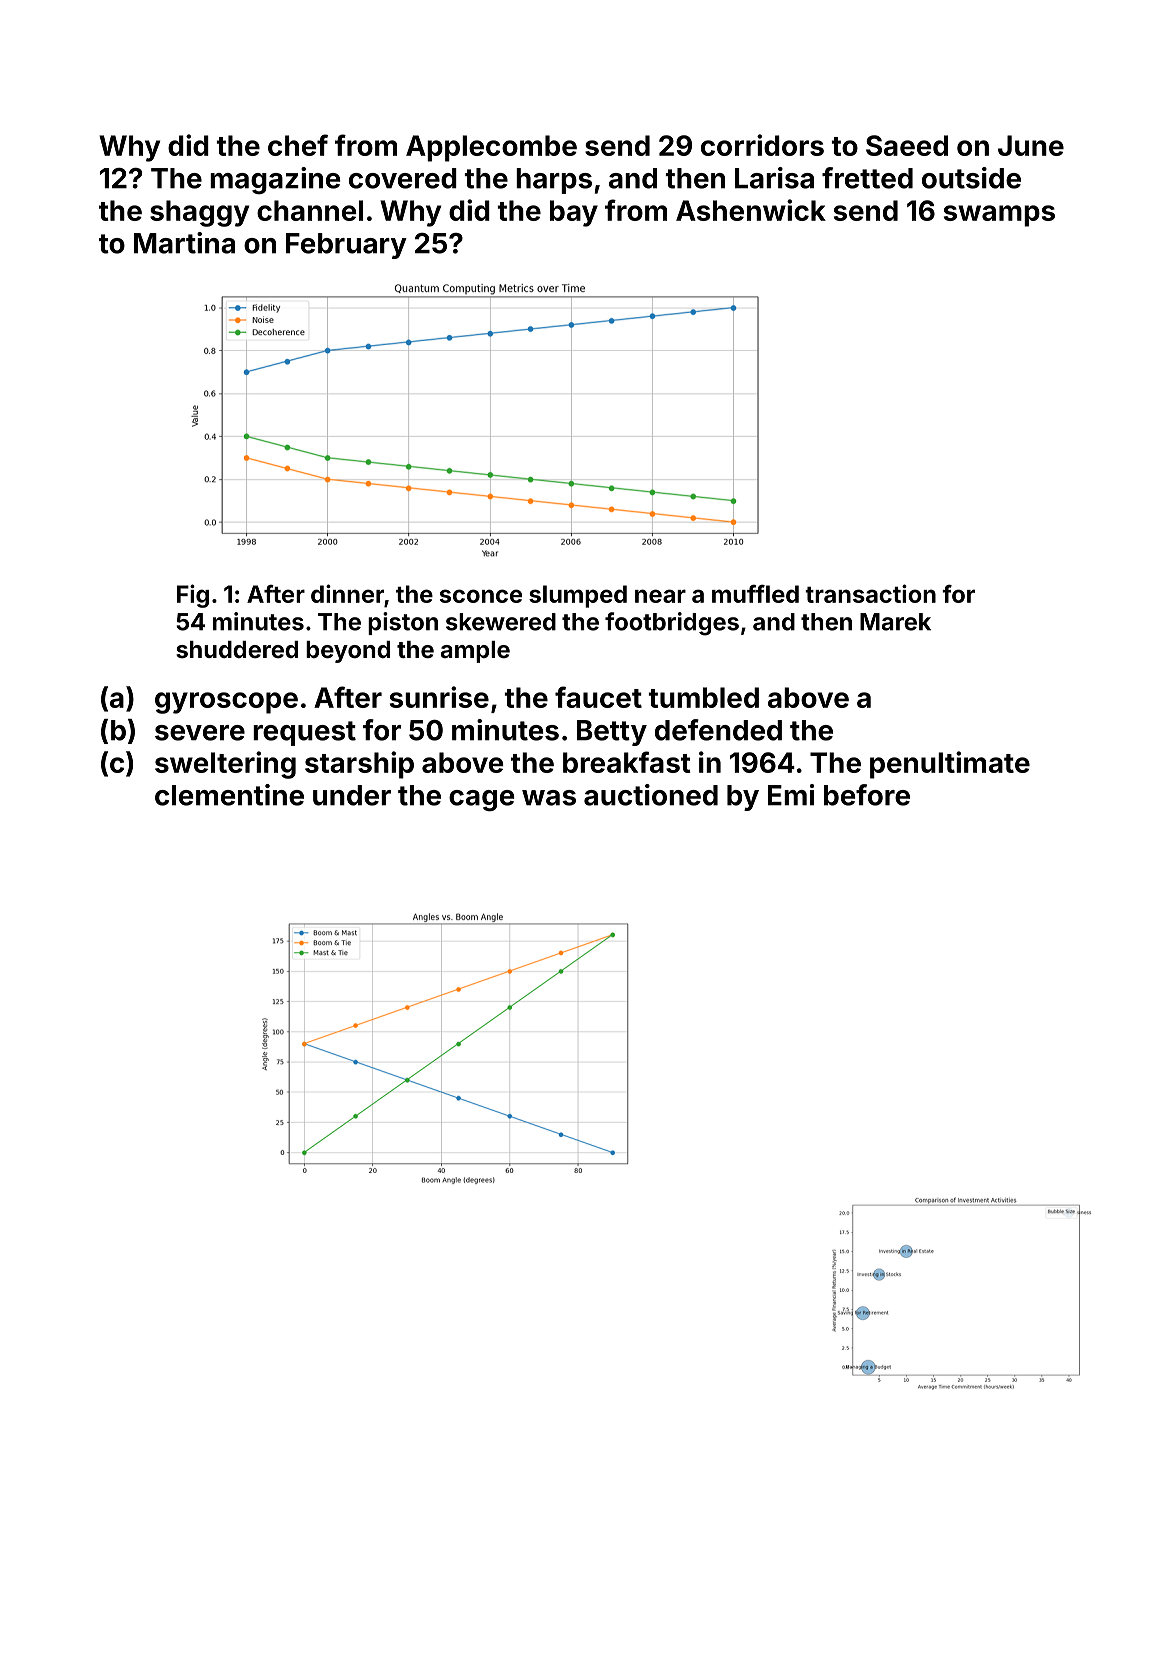  What do you see at coordinates (310, 210) in the image?
I see `channel` at bounding box center [310, 210].
